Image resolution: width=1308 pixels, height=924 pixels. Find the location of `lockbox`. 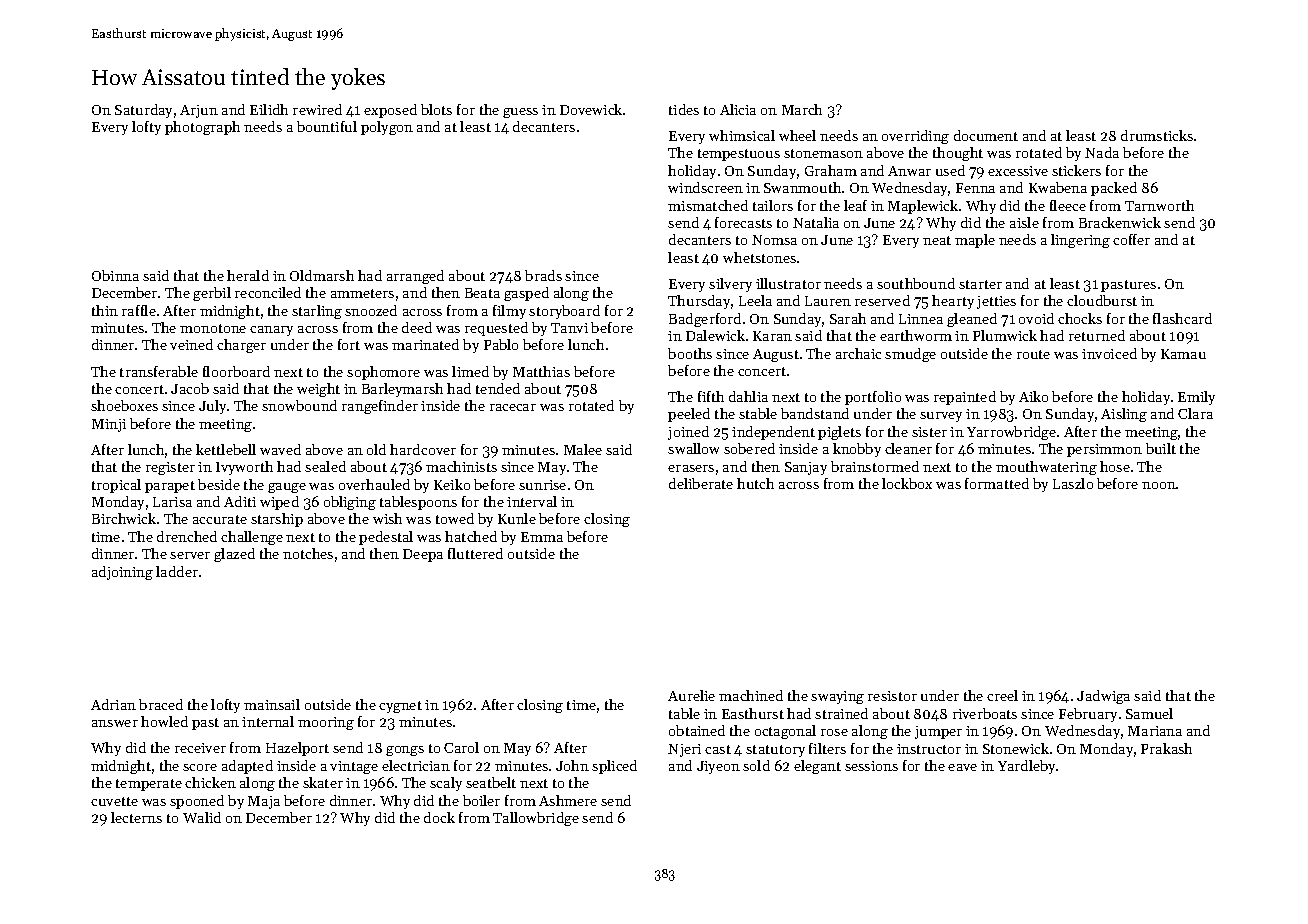

lockbox is located at coordinates (907, 483).
